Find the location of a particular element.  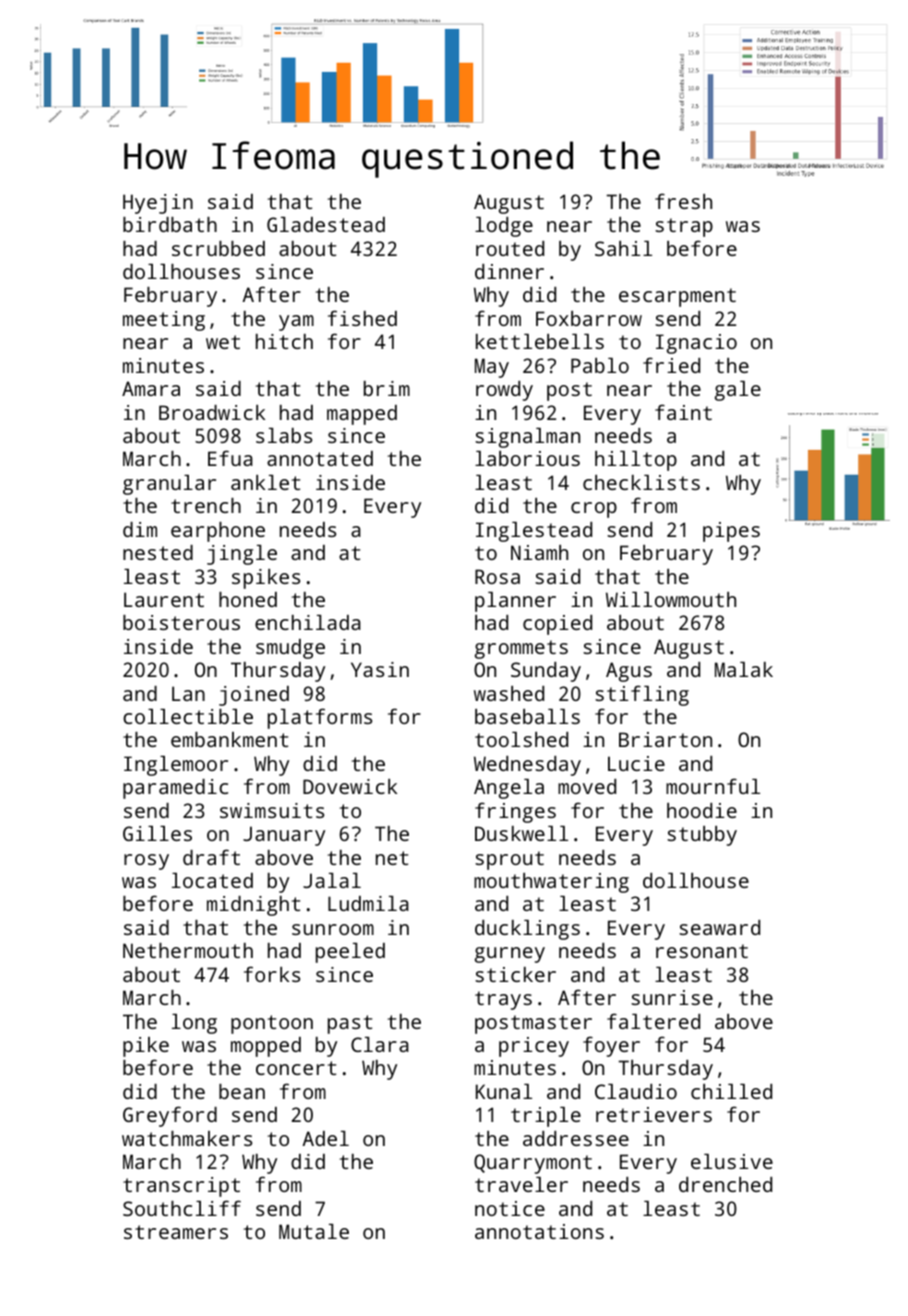

Kunal is located at coordinates (504, 1091).
